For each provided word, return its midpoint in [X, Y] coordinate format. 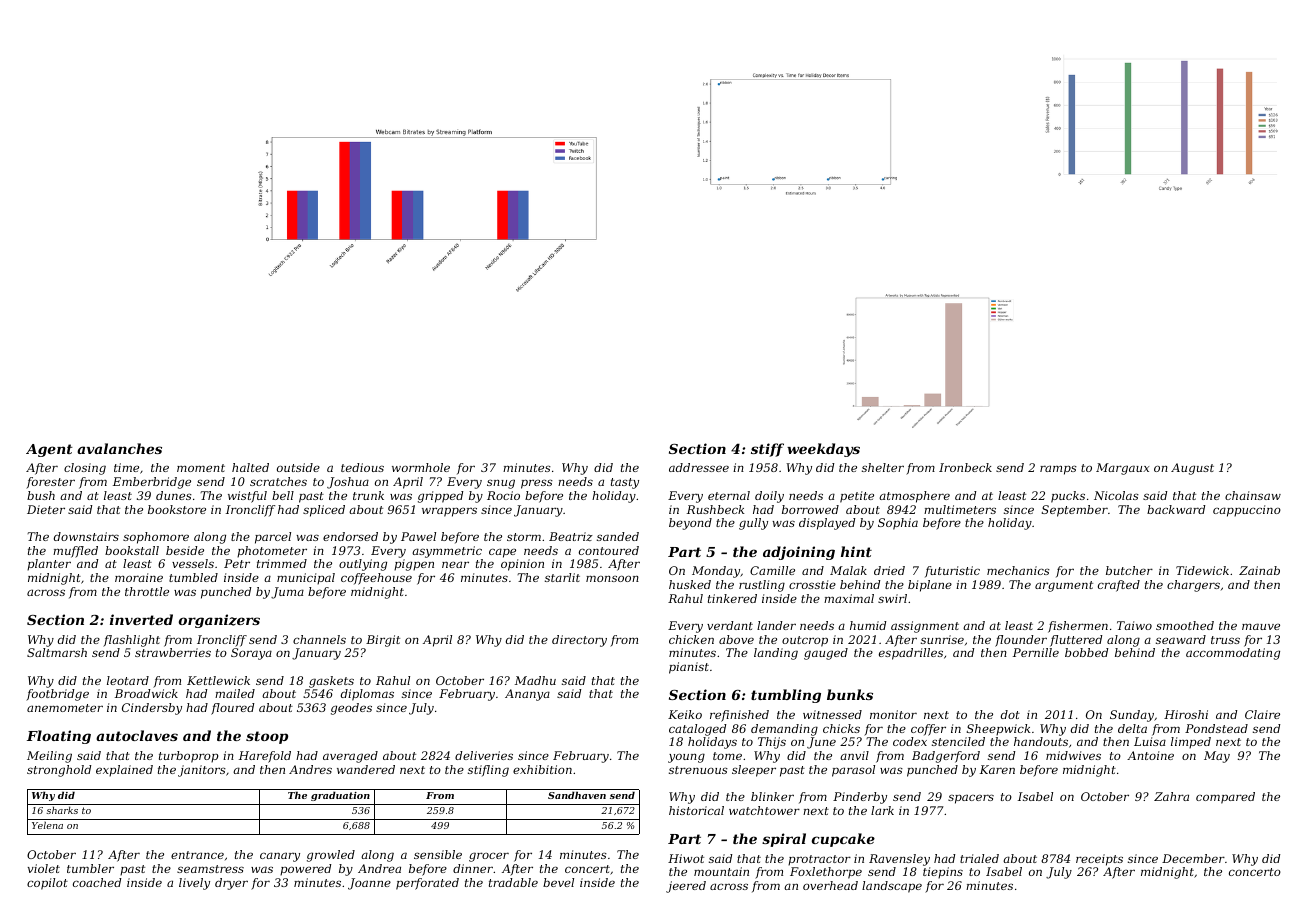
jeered [686, 887]
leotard [128, 680]
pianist [689, 668]
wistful [247, 497]
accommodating [1233, 654]
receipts [1099, 860]
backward [1176, 509]
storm [524, 537]
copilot [47, 884]
